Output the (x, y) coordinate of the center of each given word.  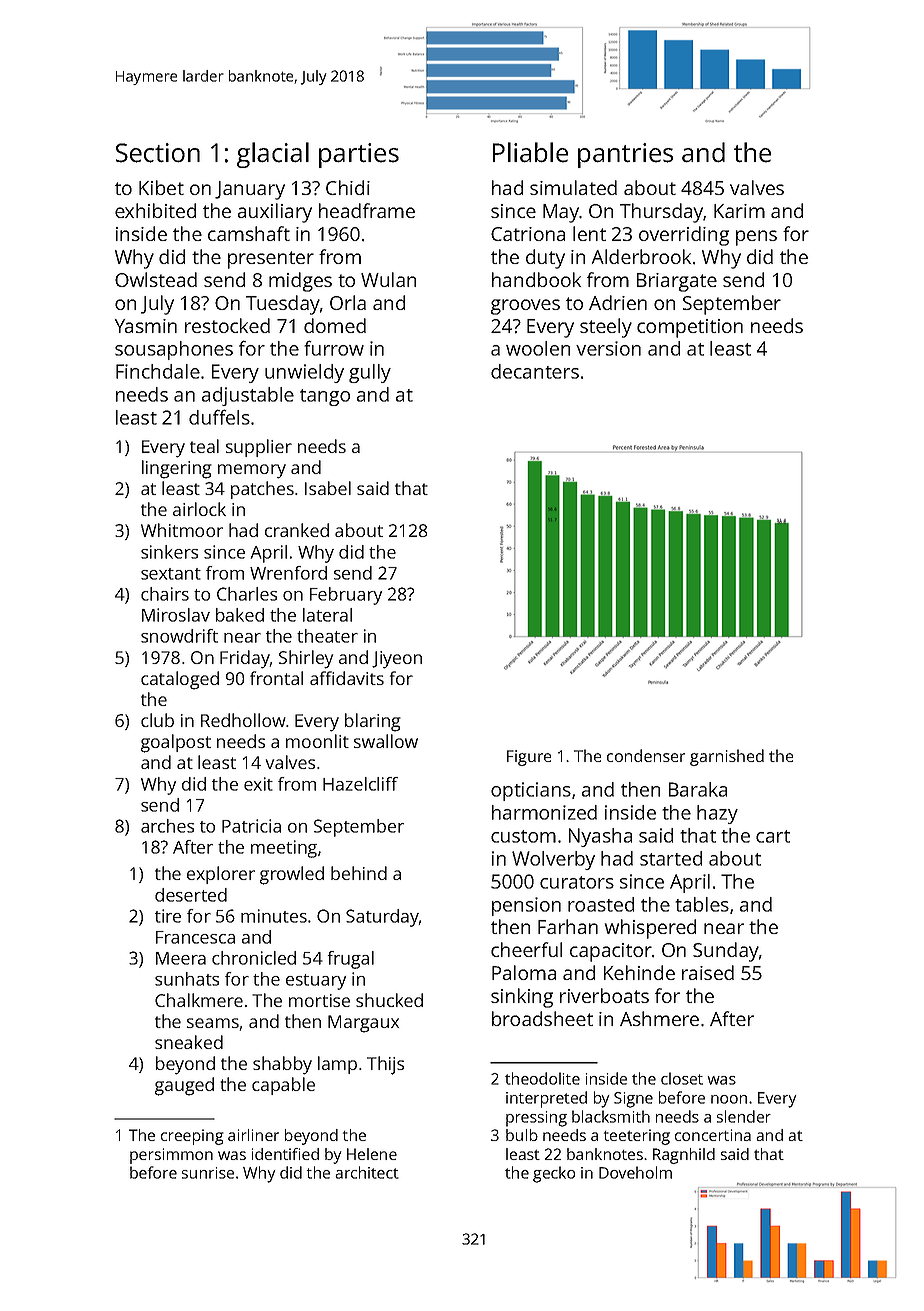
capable (283, 1086)
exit (258, 784)
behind (359, 873)
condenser (646, 755)
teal (204, 446)
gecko (554, 1174)
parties (359, 155)
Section (158, 153)
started (671, 858)
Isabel (328, 488)
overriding (684, 236)
